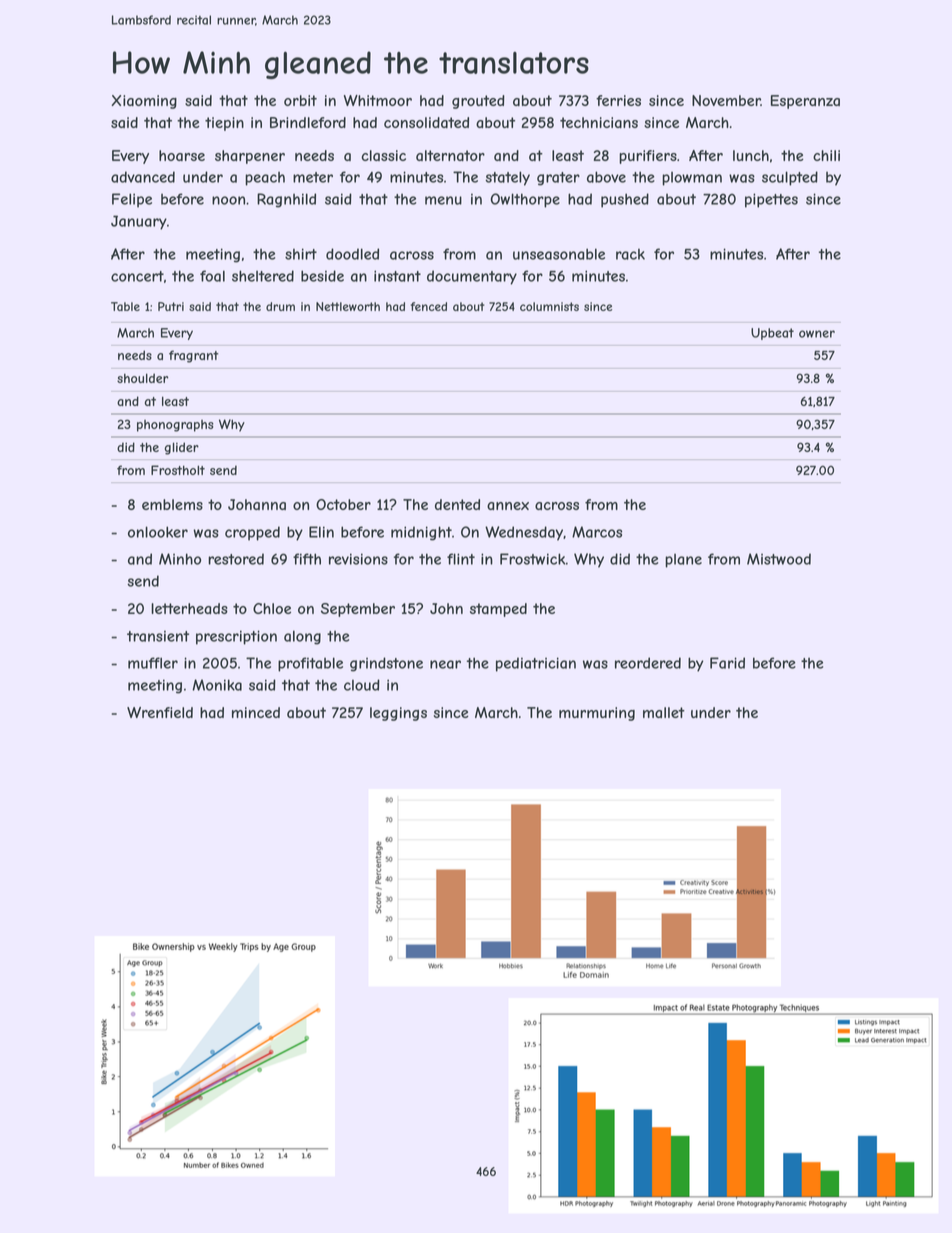 The image size is (952, 1233). I want to click on cloud, so click(362, 685).
